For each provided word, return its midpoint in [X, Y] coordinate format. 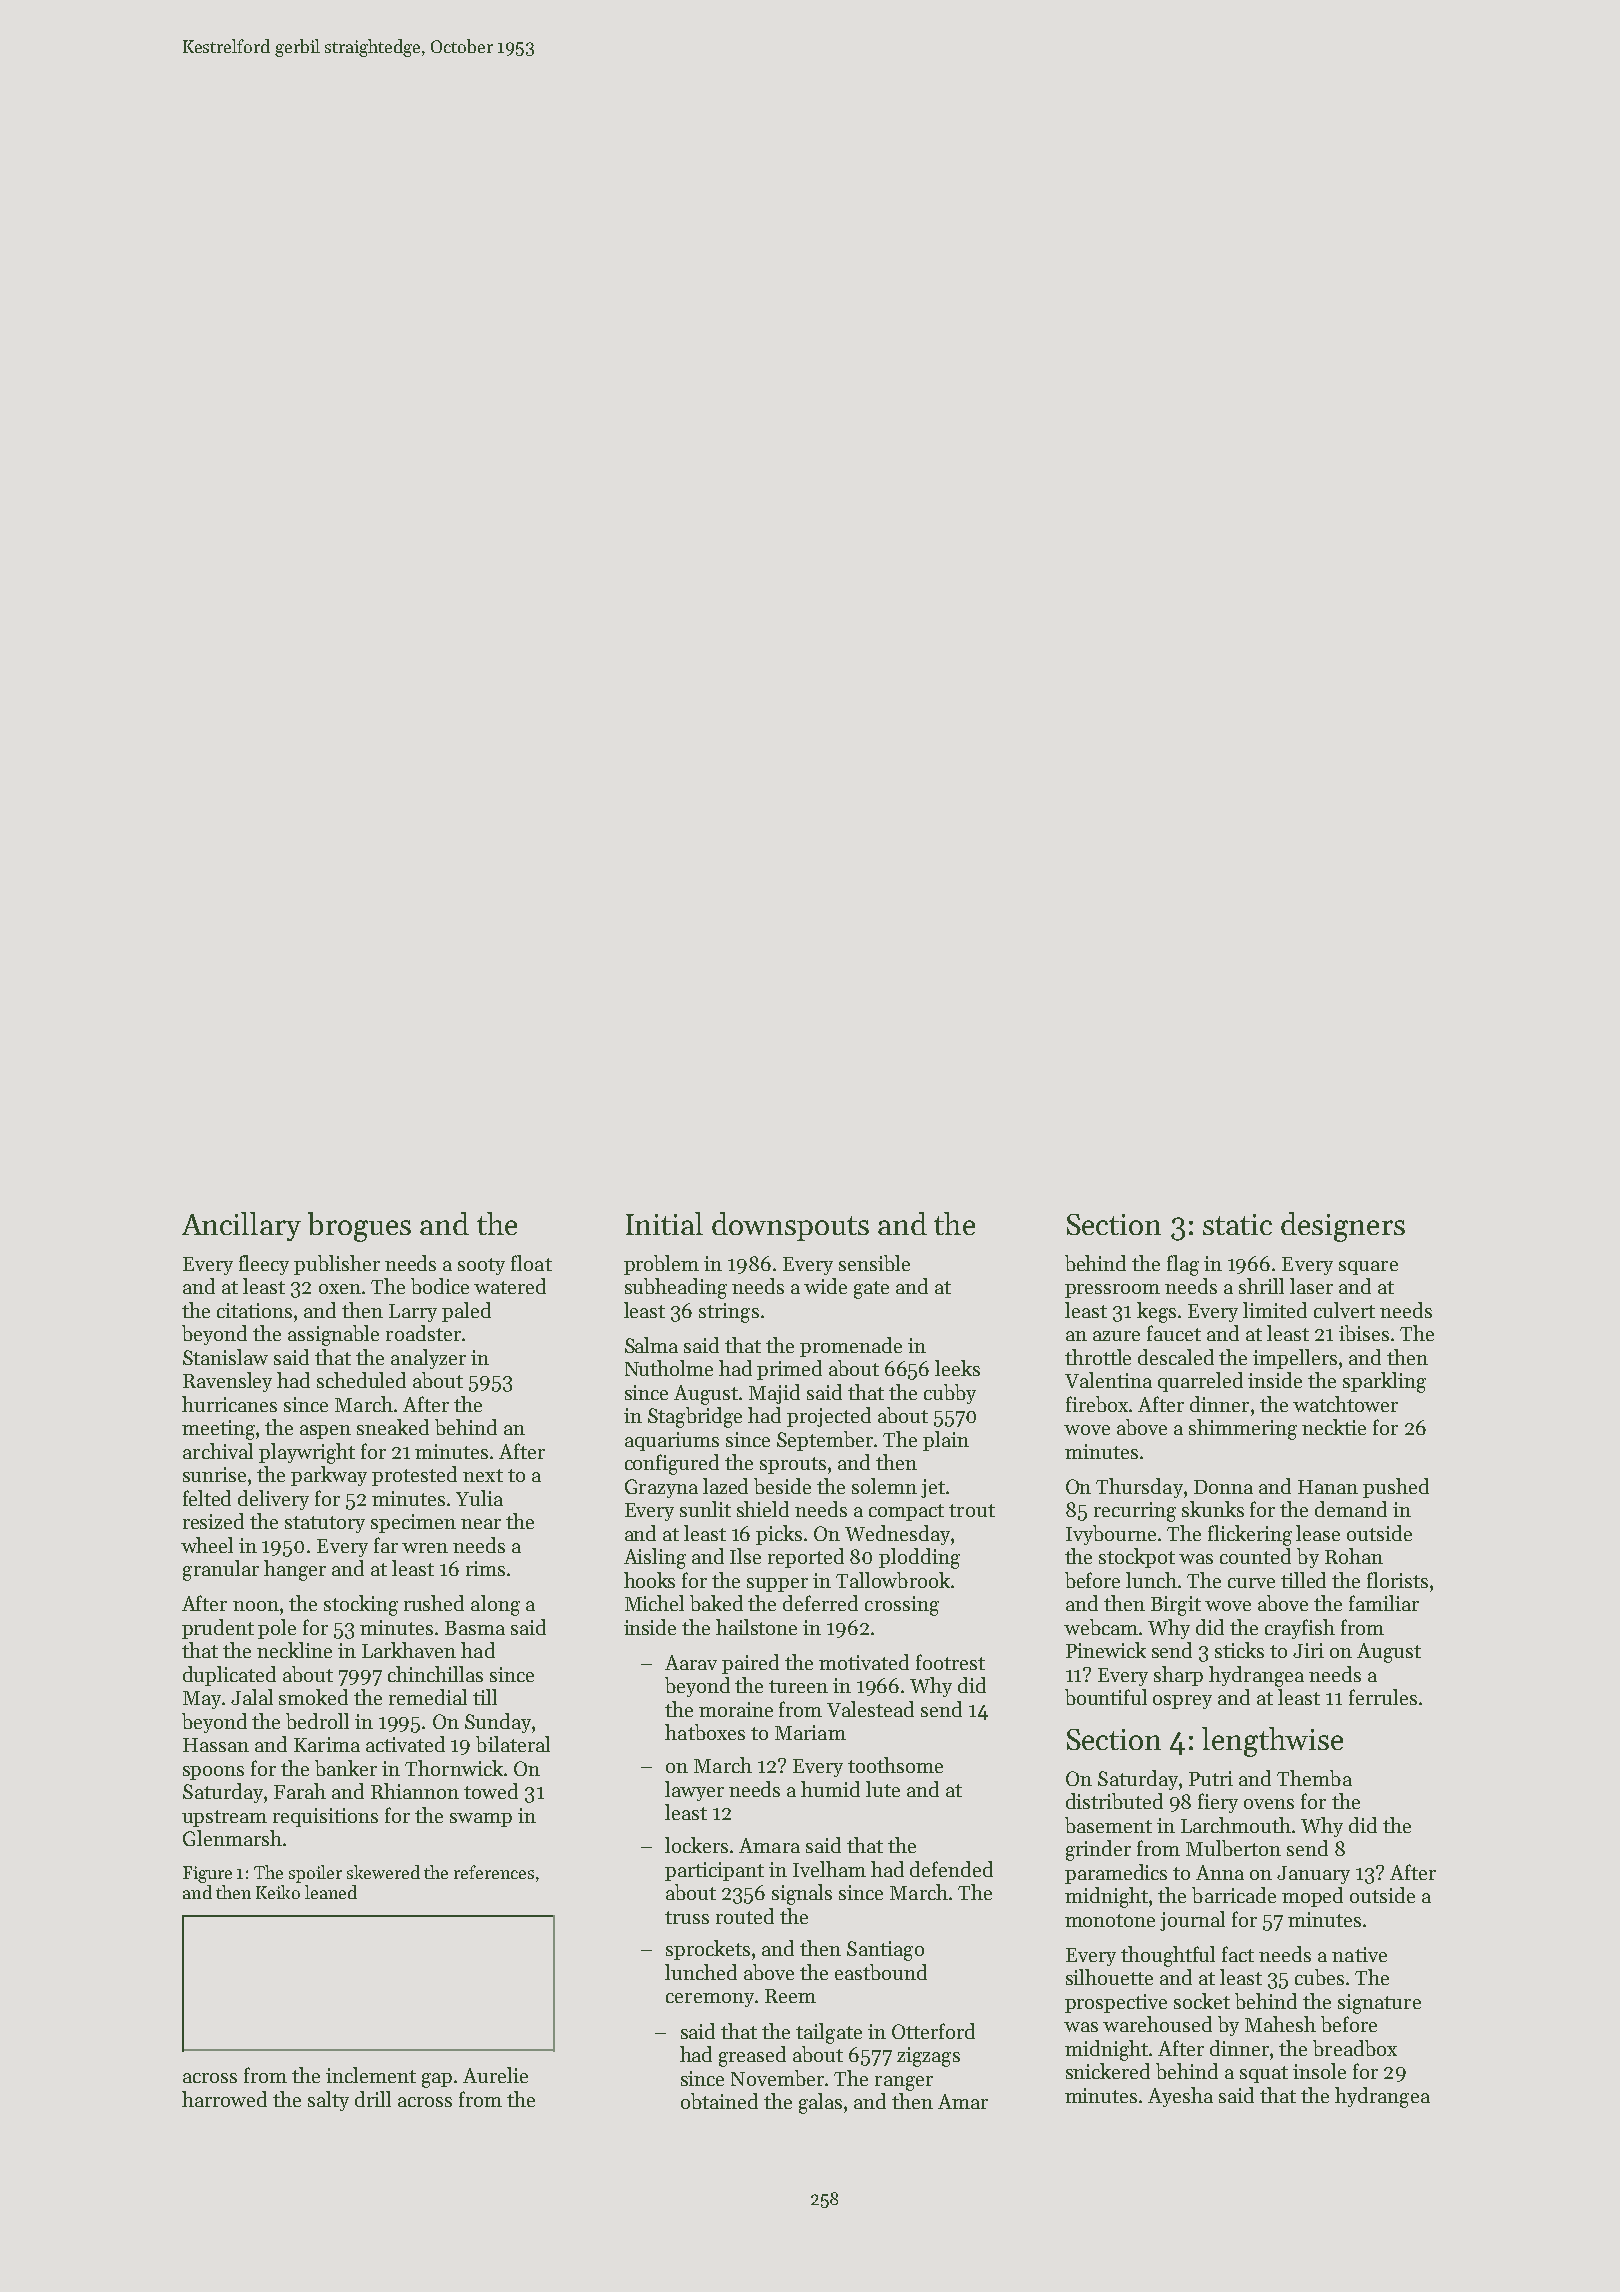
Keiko [278, 1892]
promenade [851, 1347]
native [1359, 1954]
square [1368, 1268]
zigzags [928, 2057]
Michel [654, 1603]
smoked [313, 1697]
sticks [1239, 1650]
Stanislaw [225, 1357]
